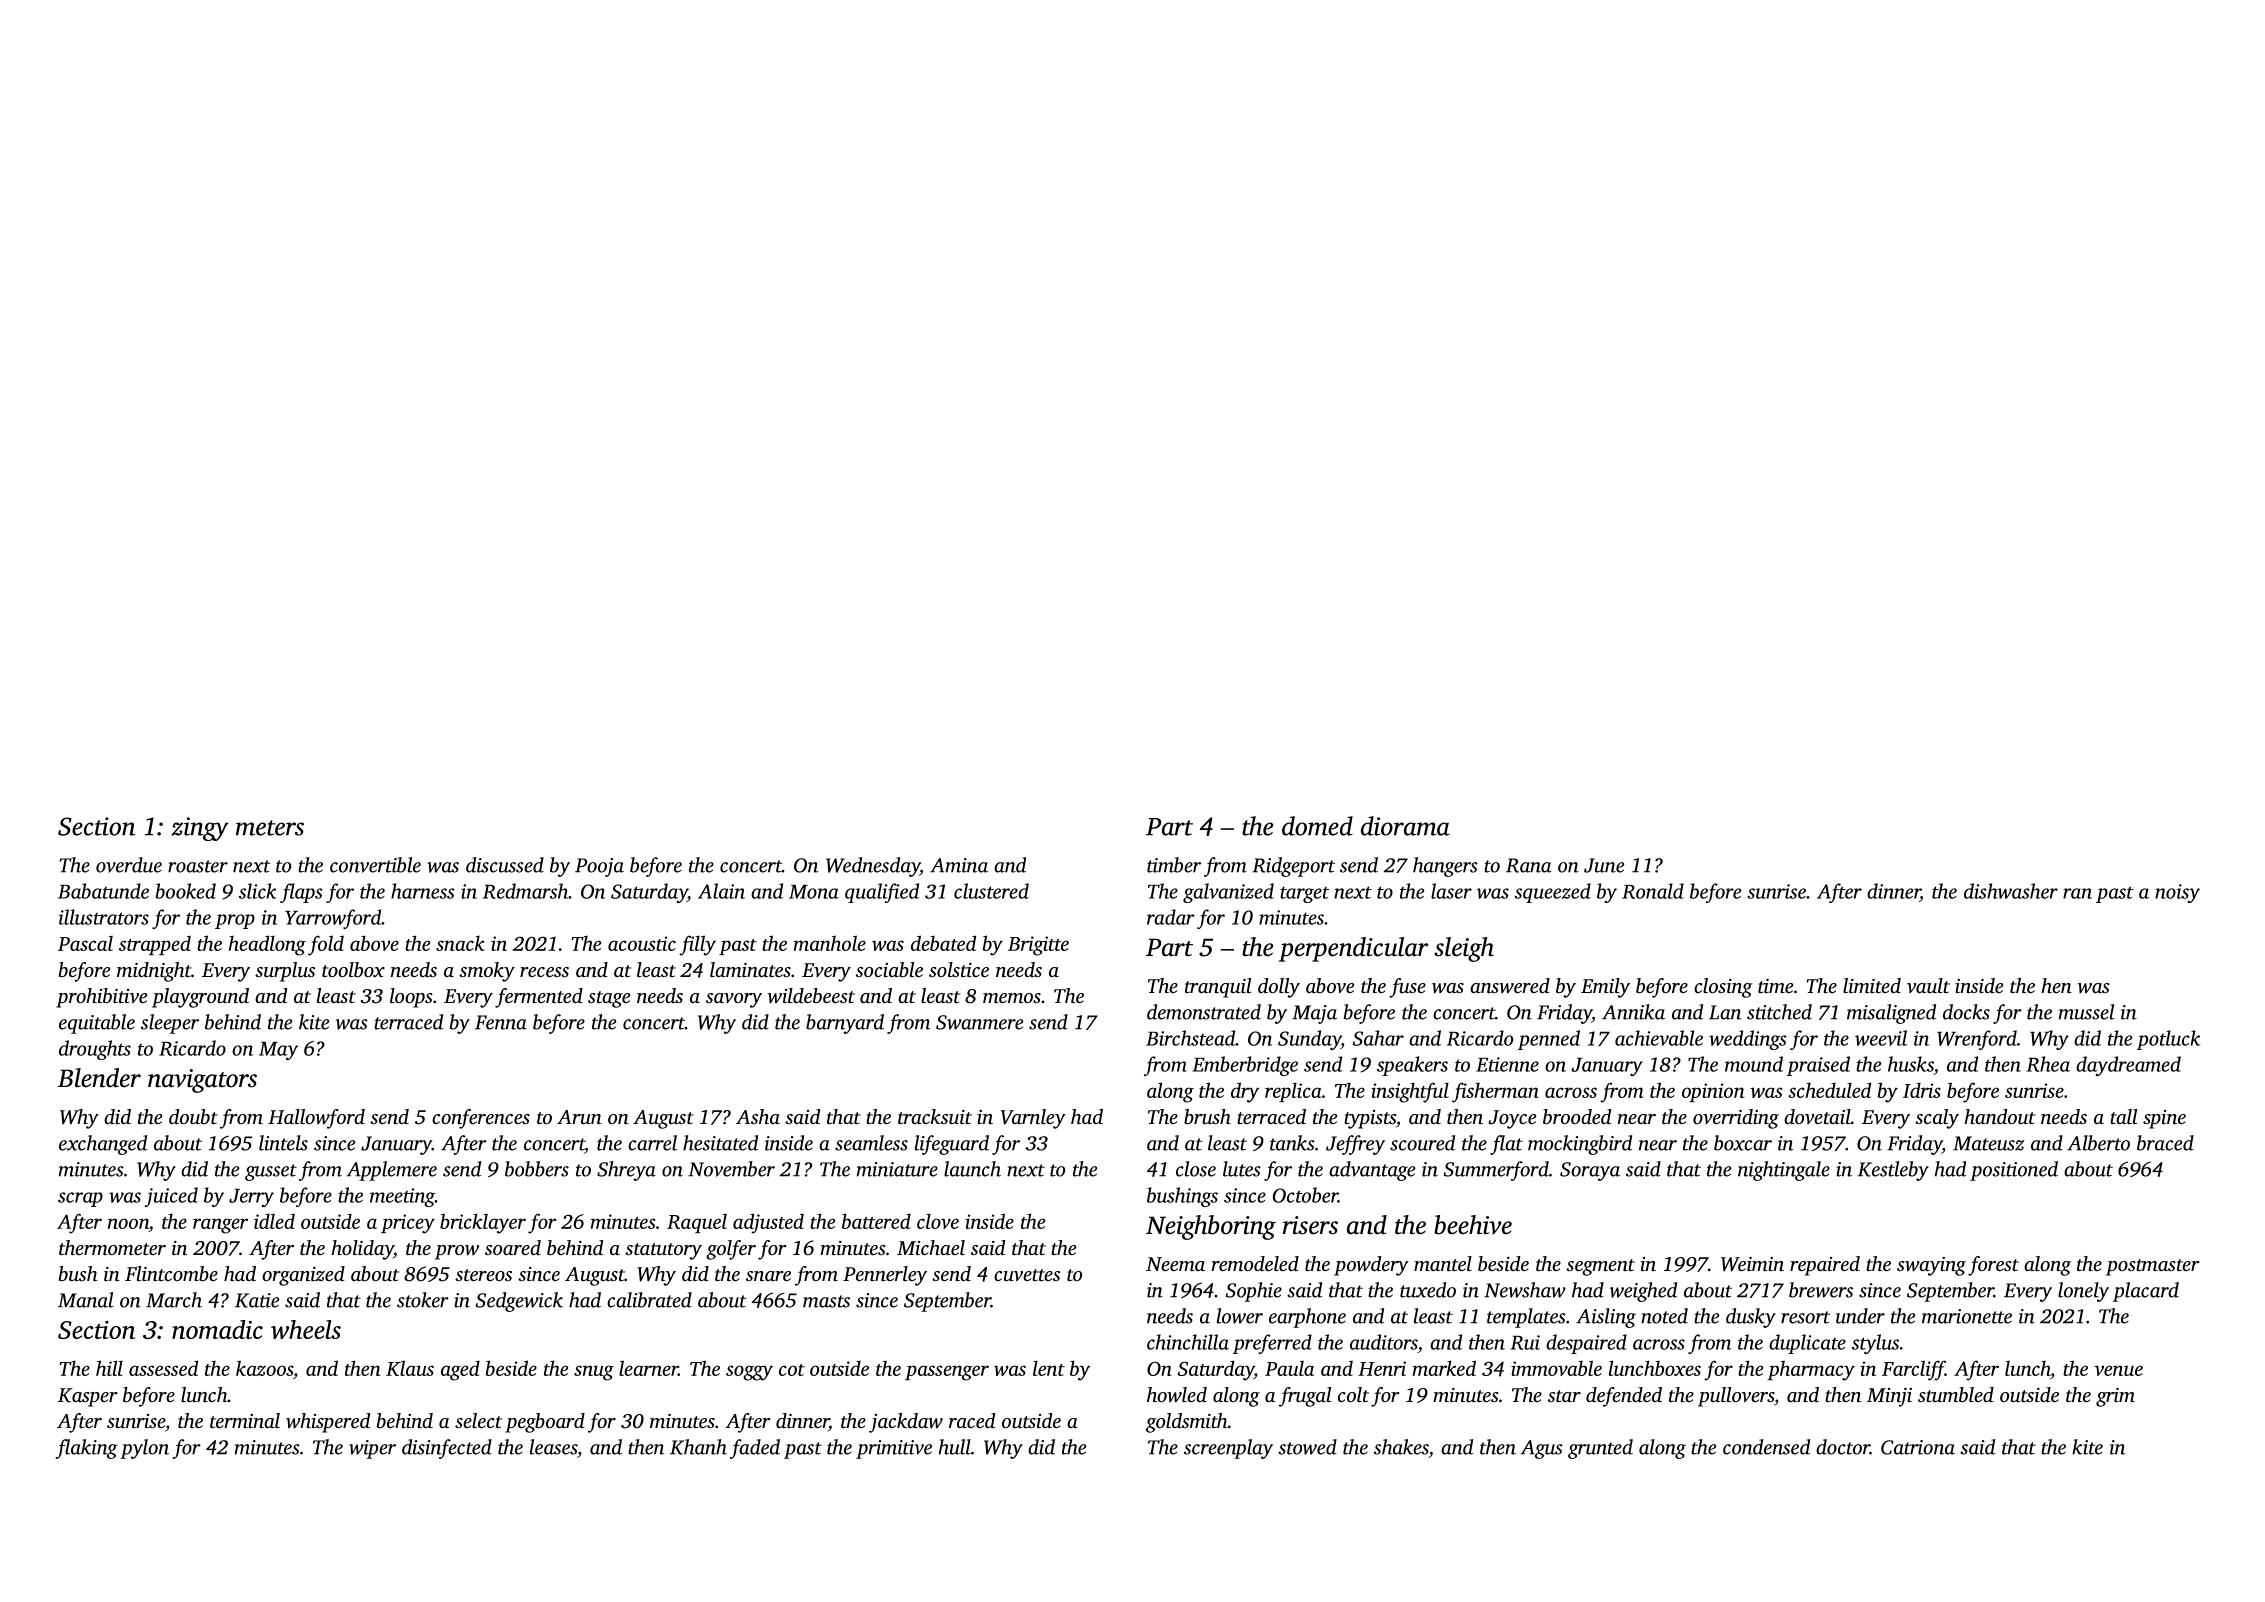 The image size is (2265, 1602). Describe the element at coordinates (170, 1024) in the screenshot. I see `sleeper` at that location.
